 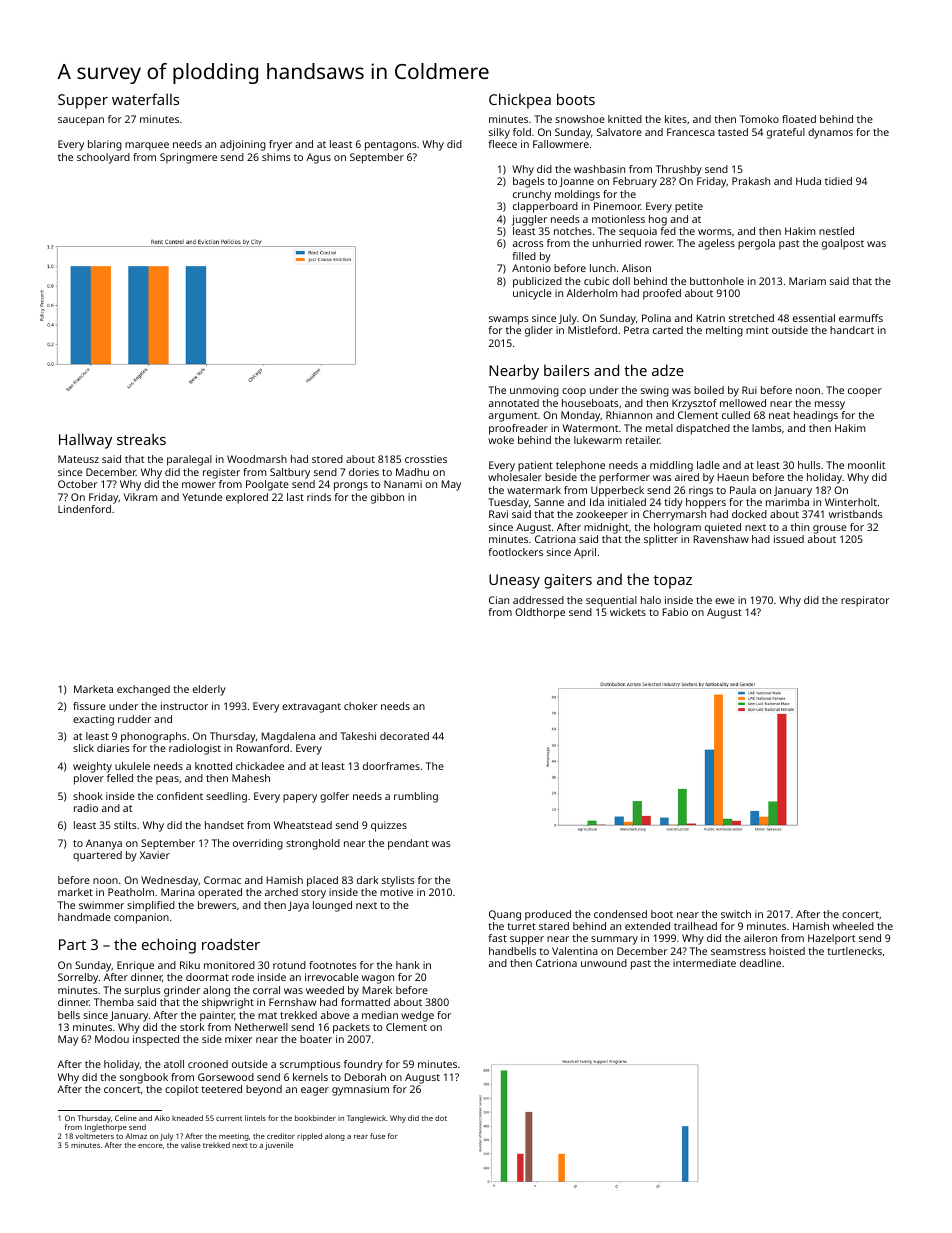 I want to click on dot, so click(x=441, y=1118).
